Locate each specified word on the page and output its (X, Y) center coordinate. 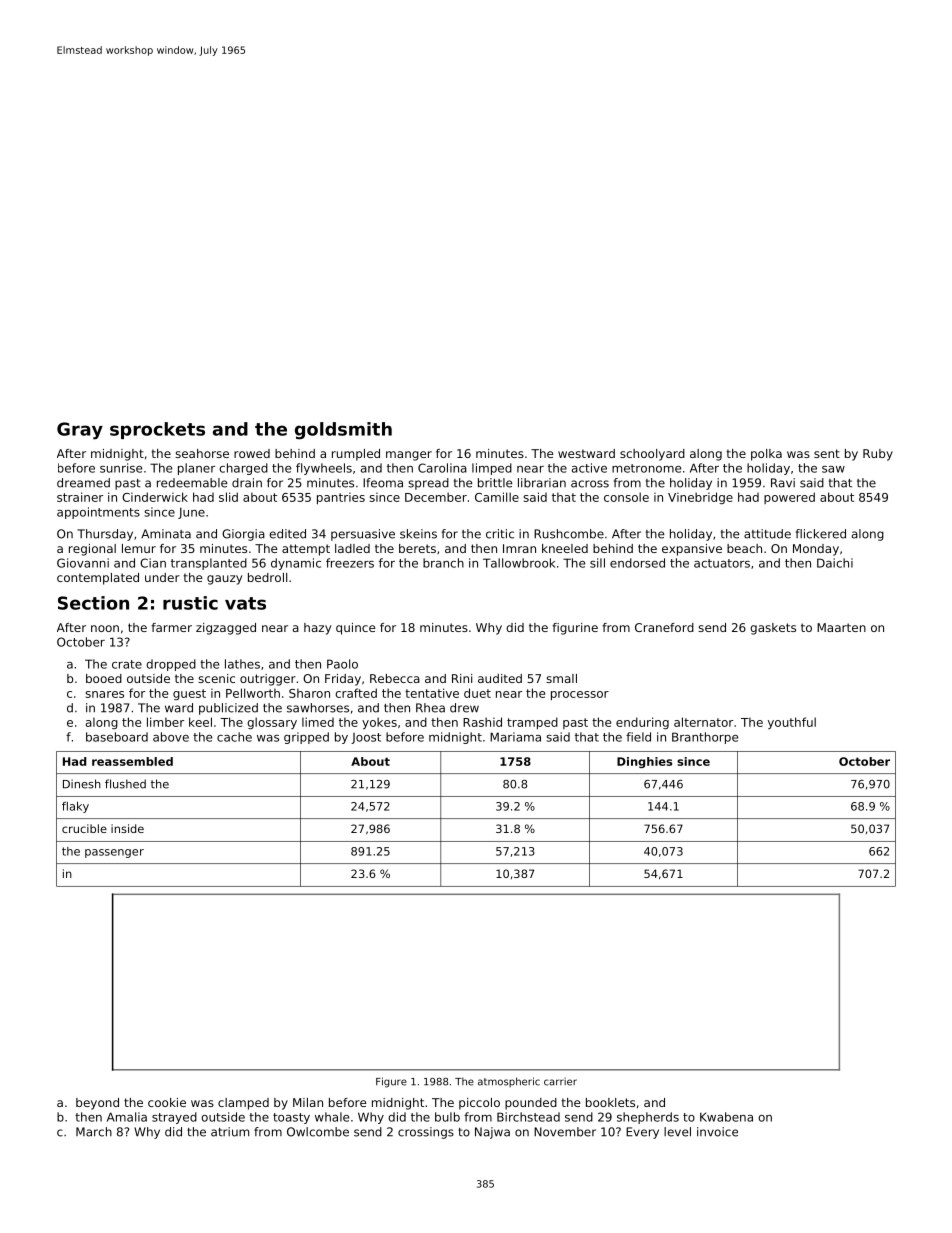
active (589, 468)
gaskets (773, 629)
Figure (391, 1082)
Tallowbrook (519, 563)
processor (580, 695)
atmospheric (509, 1082)
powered (789, 498)
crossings (426, 1133)
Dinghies (644, 762)
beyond (97, 1104)
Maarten (841, 627)
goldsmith (343, 431)
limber (165, 722)
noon (105, 628)
